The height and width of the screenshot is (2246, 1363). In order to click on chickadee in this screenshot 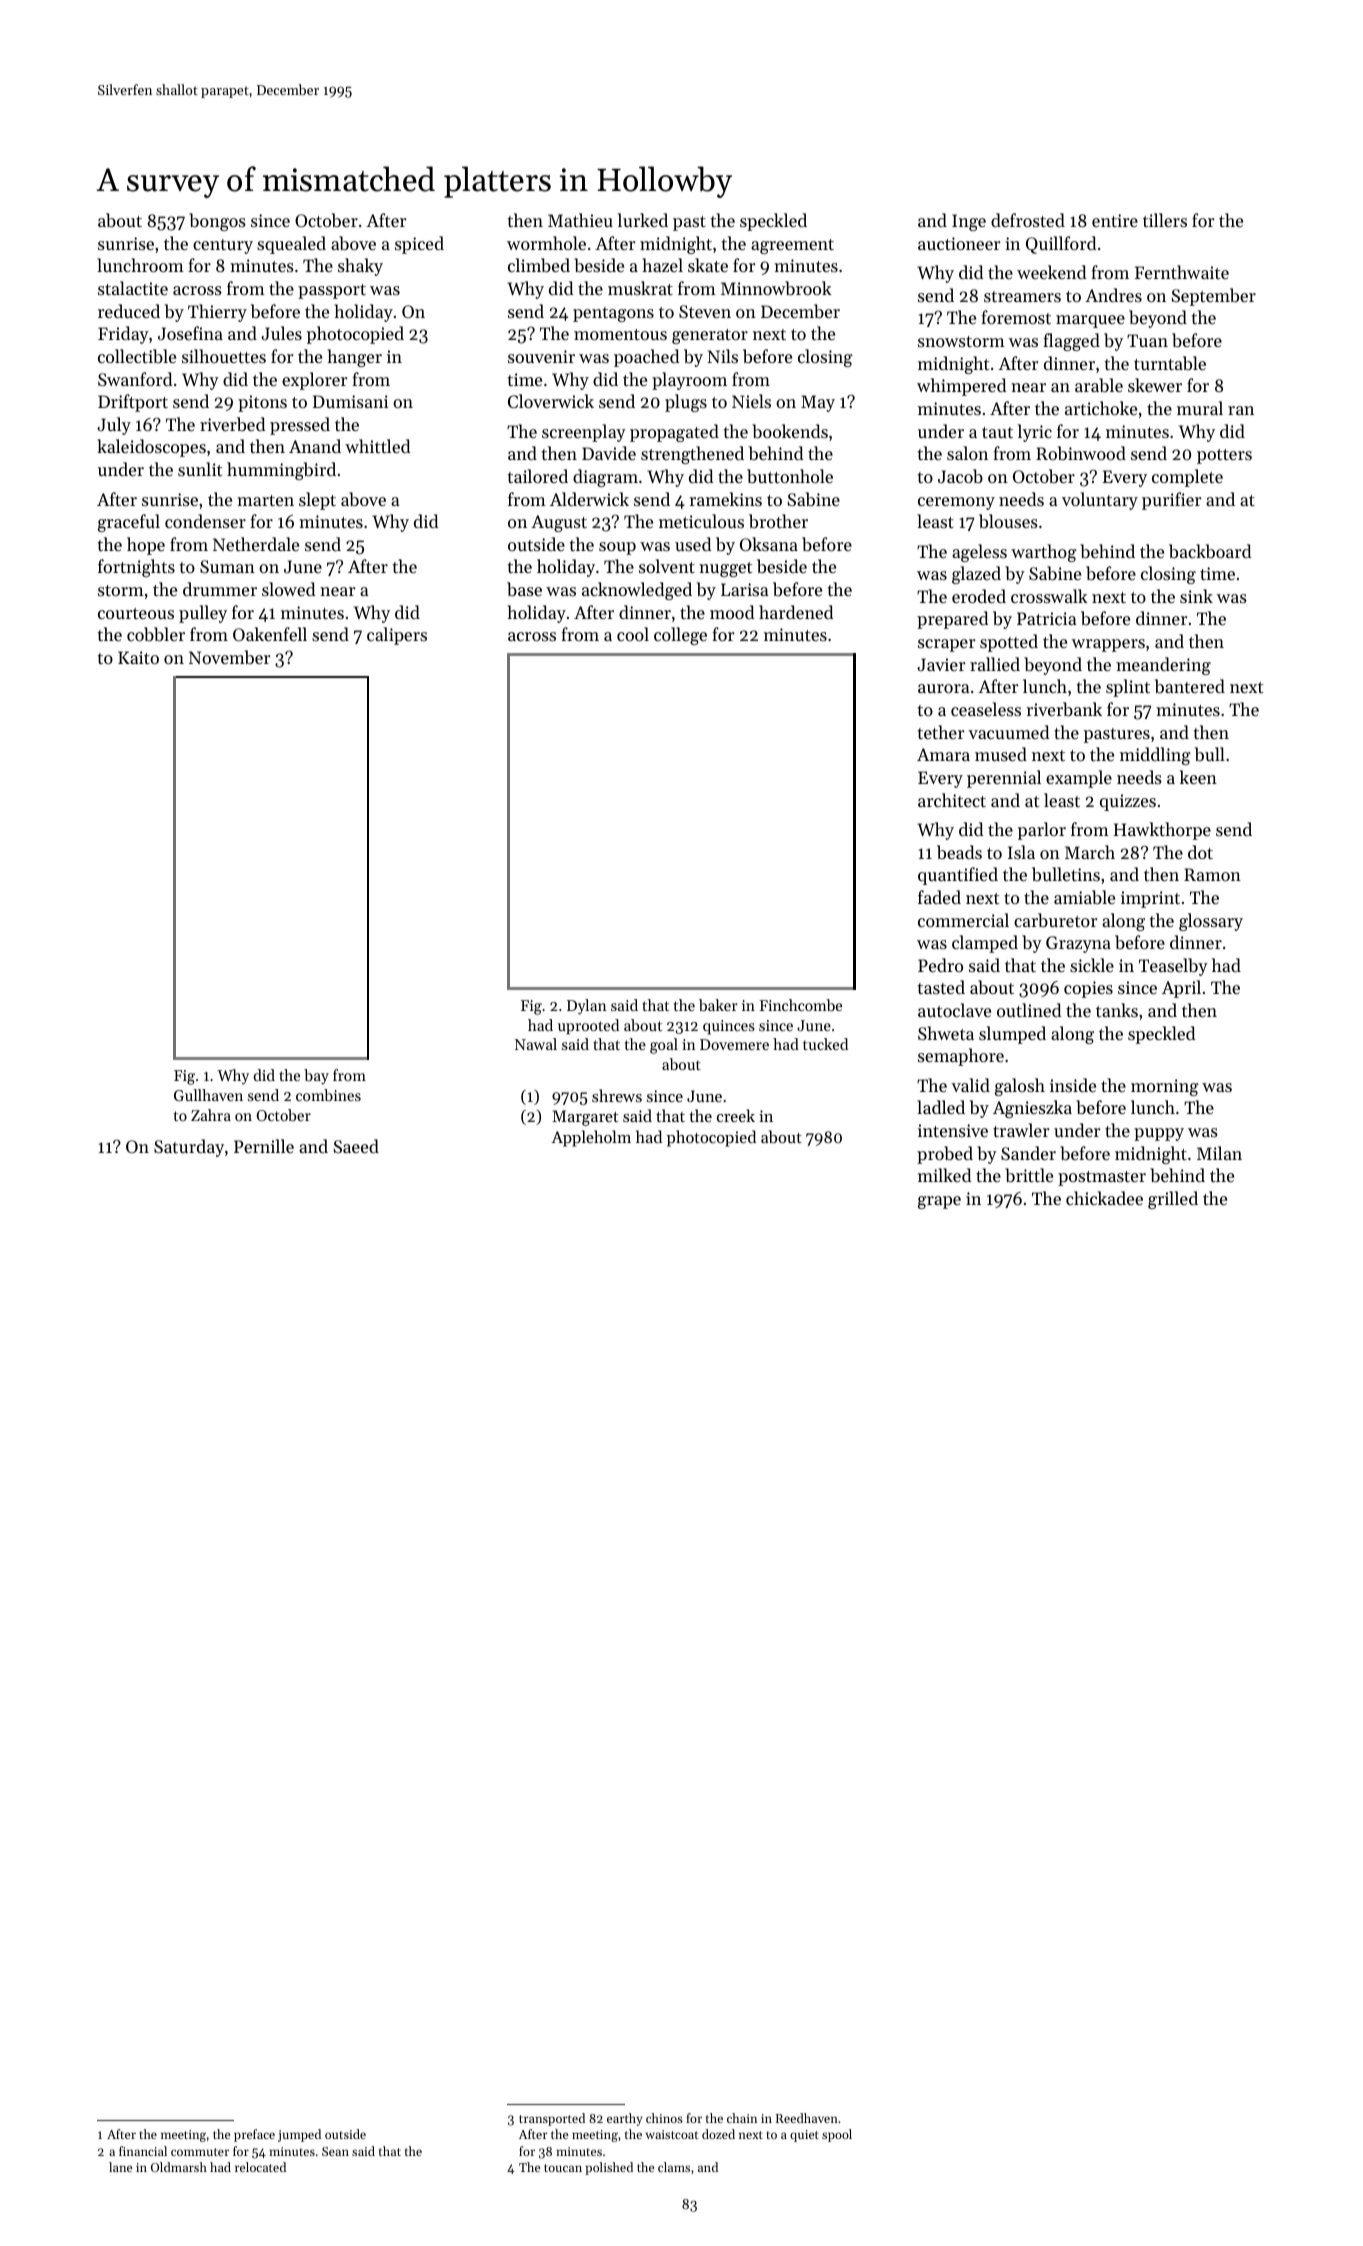, I will do `click(1104, 1198)`.
